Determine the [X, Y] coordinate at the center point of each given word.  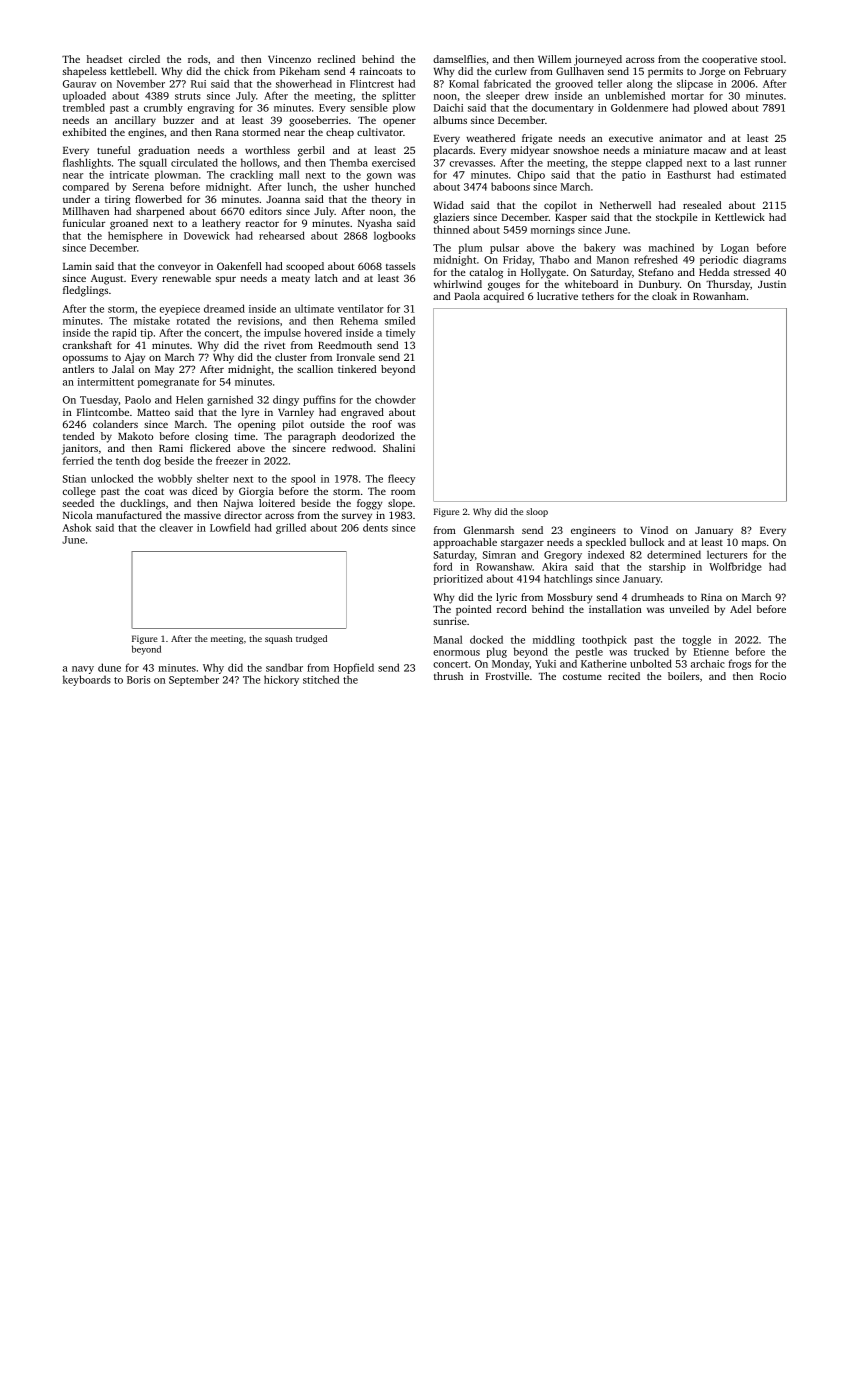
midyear [530, 151]
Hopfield [354, 668]
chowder [395, 399]
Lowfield [230, 527]
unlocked [112, 478]
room [403, 492]
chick [236, 71]
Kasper [571, 219]
